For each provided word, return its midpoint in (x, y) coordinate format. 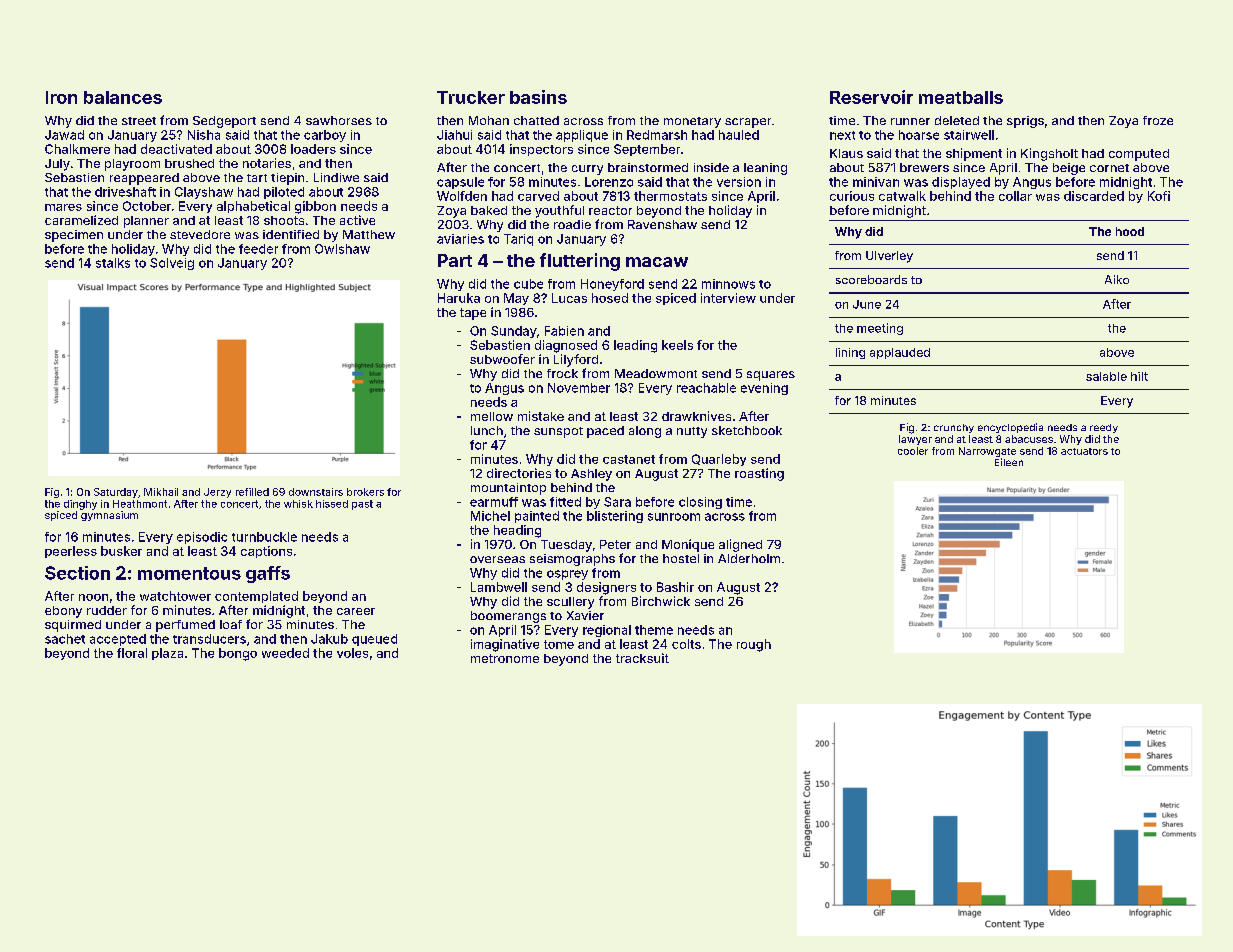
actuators (1084, 451)
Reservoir (871, 97)
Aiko (1117, 279)
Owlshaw (342, 249)
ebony (63, 612)
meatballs (961, 97)
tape (473, 314)
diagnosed (566, 346)
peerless (71, 552)
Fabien (564, 331)
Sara (617, 502)
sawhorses (339, 120)
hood (1130, 231)
